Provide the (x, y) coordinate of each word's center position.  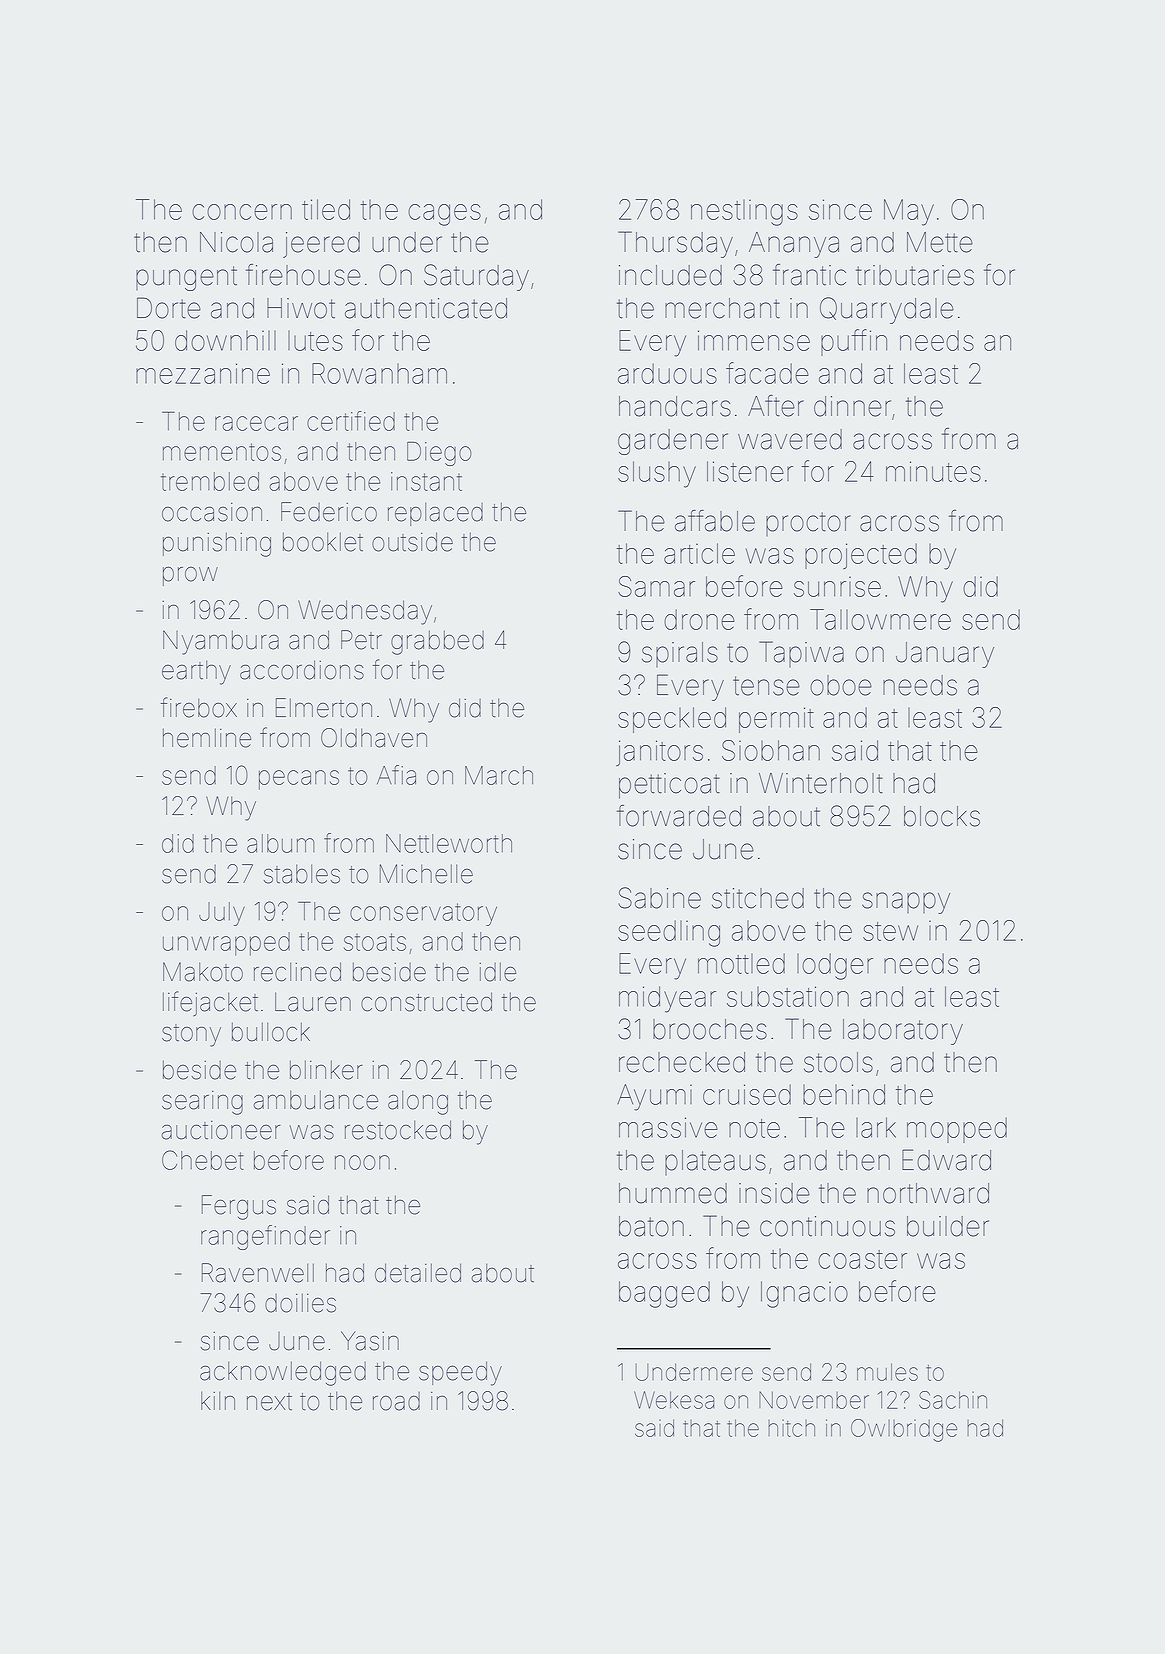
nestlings (744, 212)
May (909, 212)
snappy (906, 903)
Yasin (370, 1341)
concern (242, 212)
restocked (398, 1130)
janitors (659, 753)
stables (302, 874)
